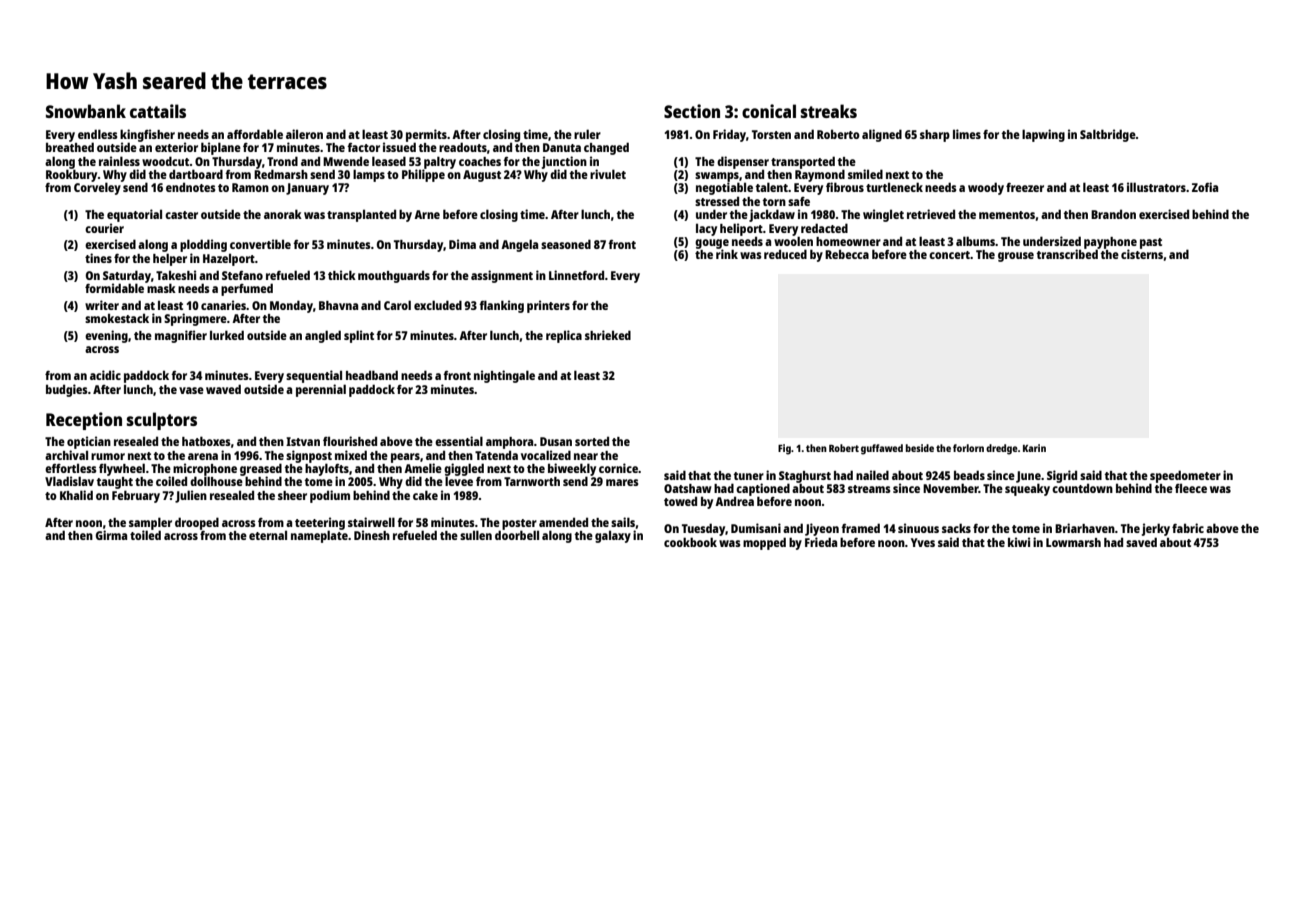  What do you see at coordinates (785, 254) in the page?
I see `reduced` at bounding box center [785, 254].
